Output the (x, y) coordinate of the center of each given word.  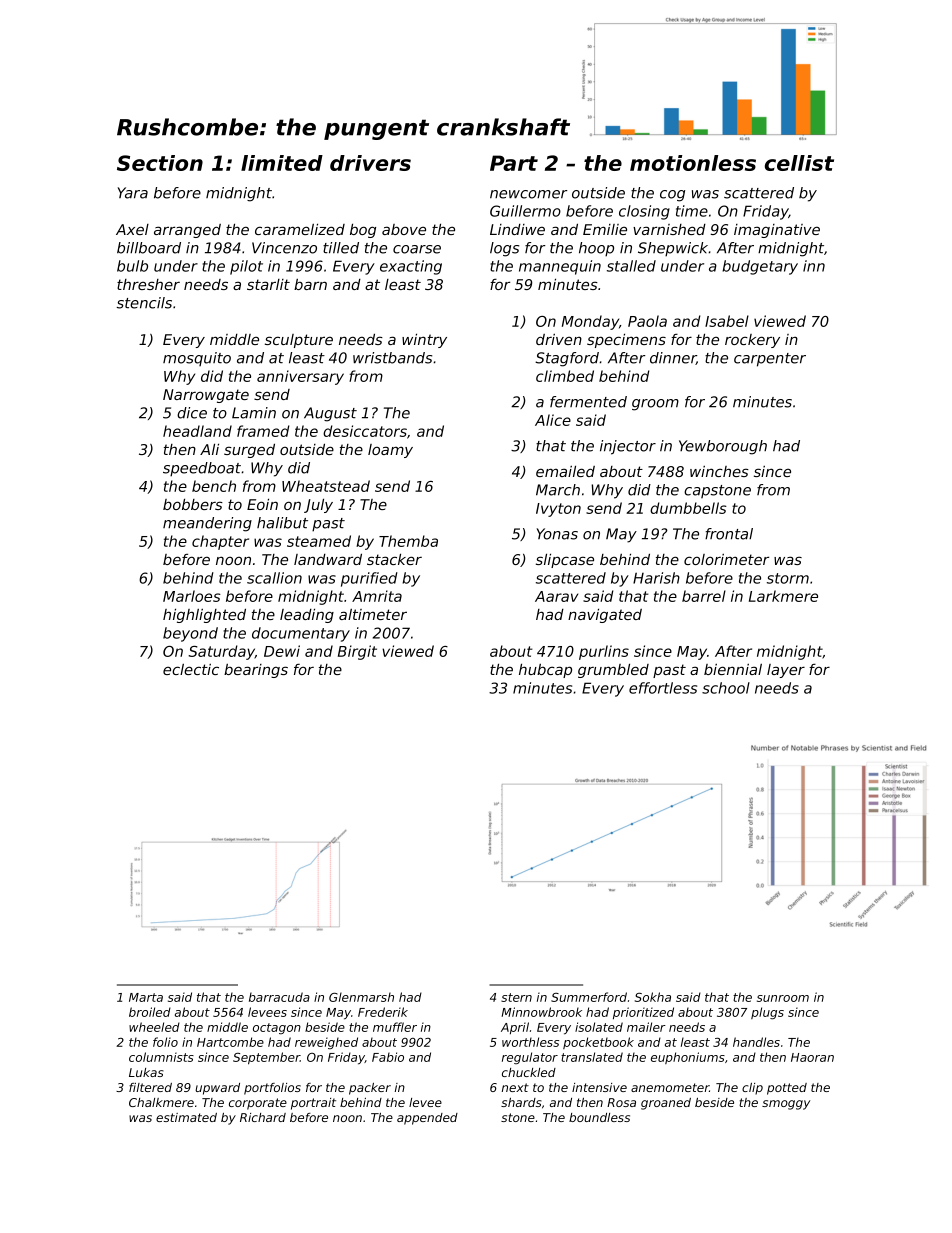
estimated (186, 1117)
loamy (390, 451)
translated (592, 1057)
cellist (799, 163)
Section (160, 163)
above (404, 229)
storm (788, 578)
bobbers (193, 504)
